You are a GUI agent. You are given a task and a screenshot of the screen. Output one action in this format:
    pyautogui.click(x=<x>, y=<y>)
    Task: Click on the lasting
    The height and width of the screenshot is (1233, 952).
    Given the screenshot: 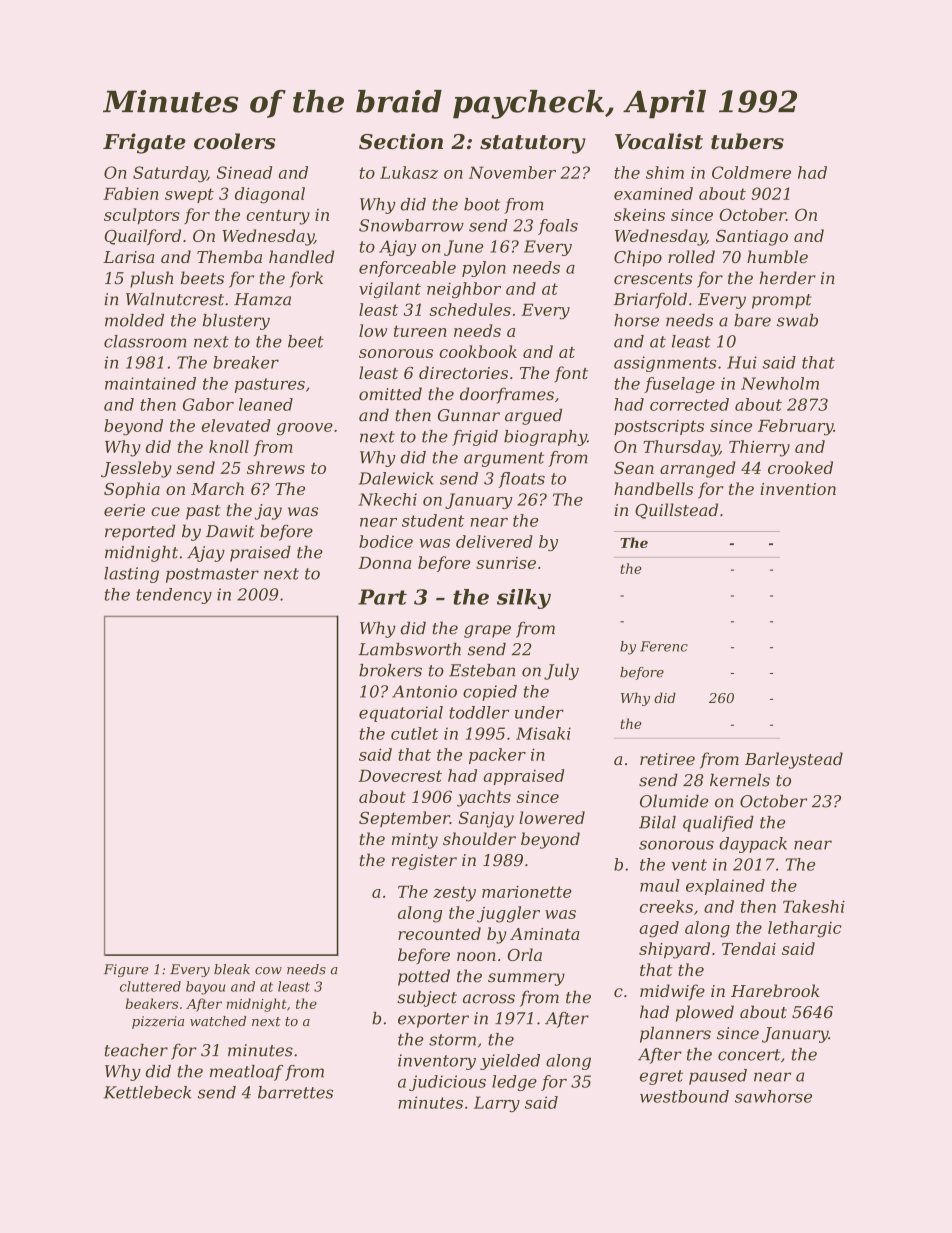 What is the action you would take?
    pyautogui.click(x=131, y=575)
